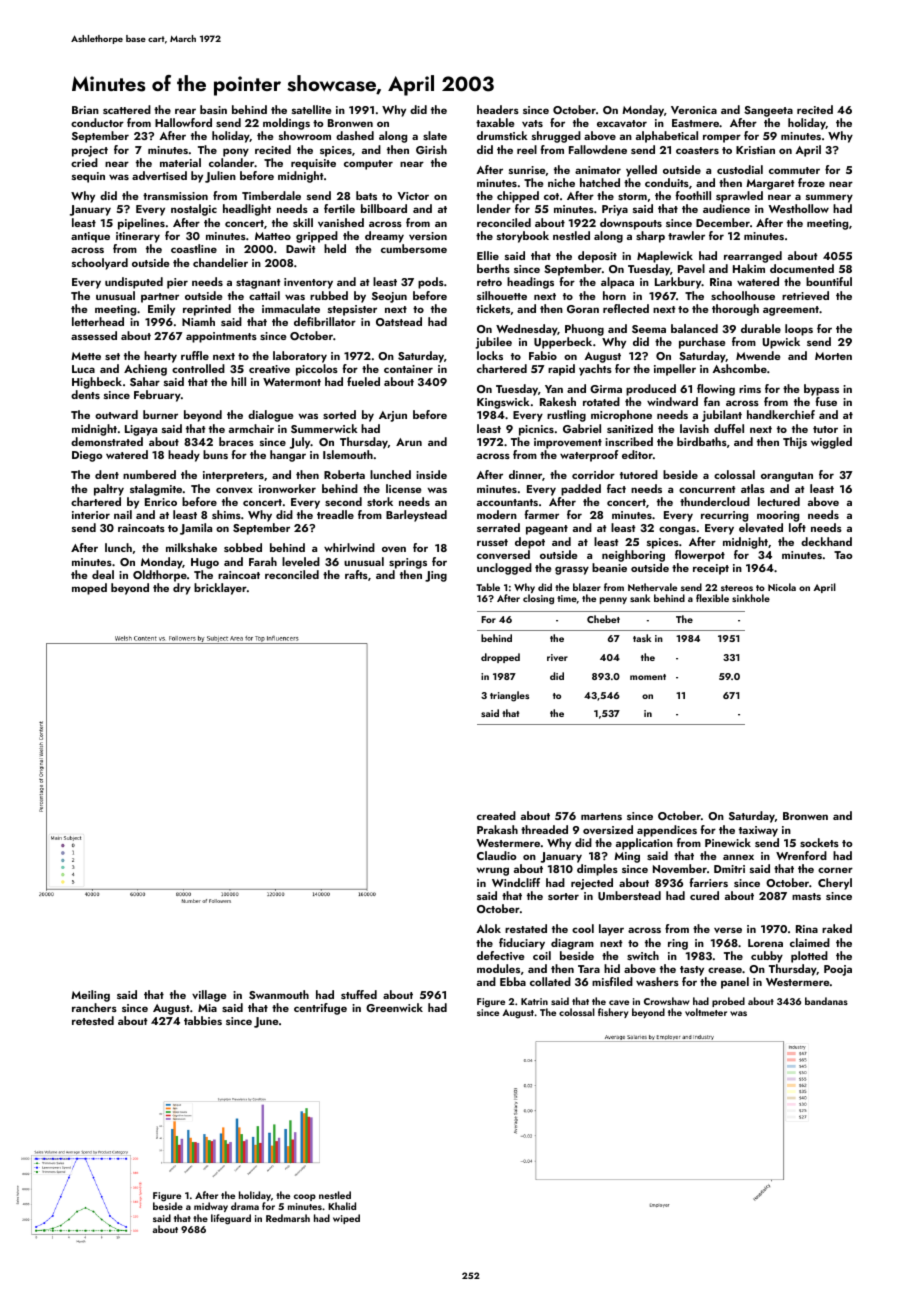 This screenshot has height=1308, width=924. Describe the element at coordinates (495, 122) in the screenshot. I see `taxable` at that location.
